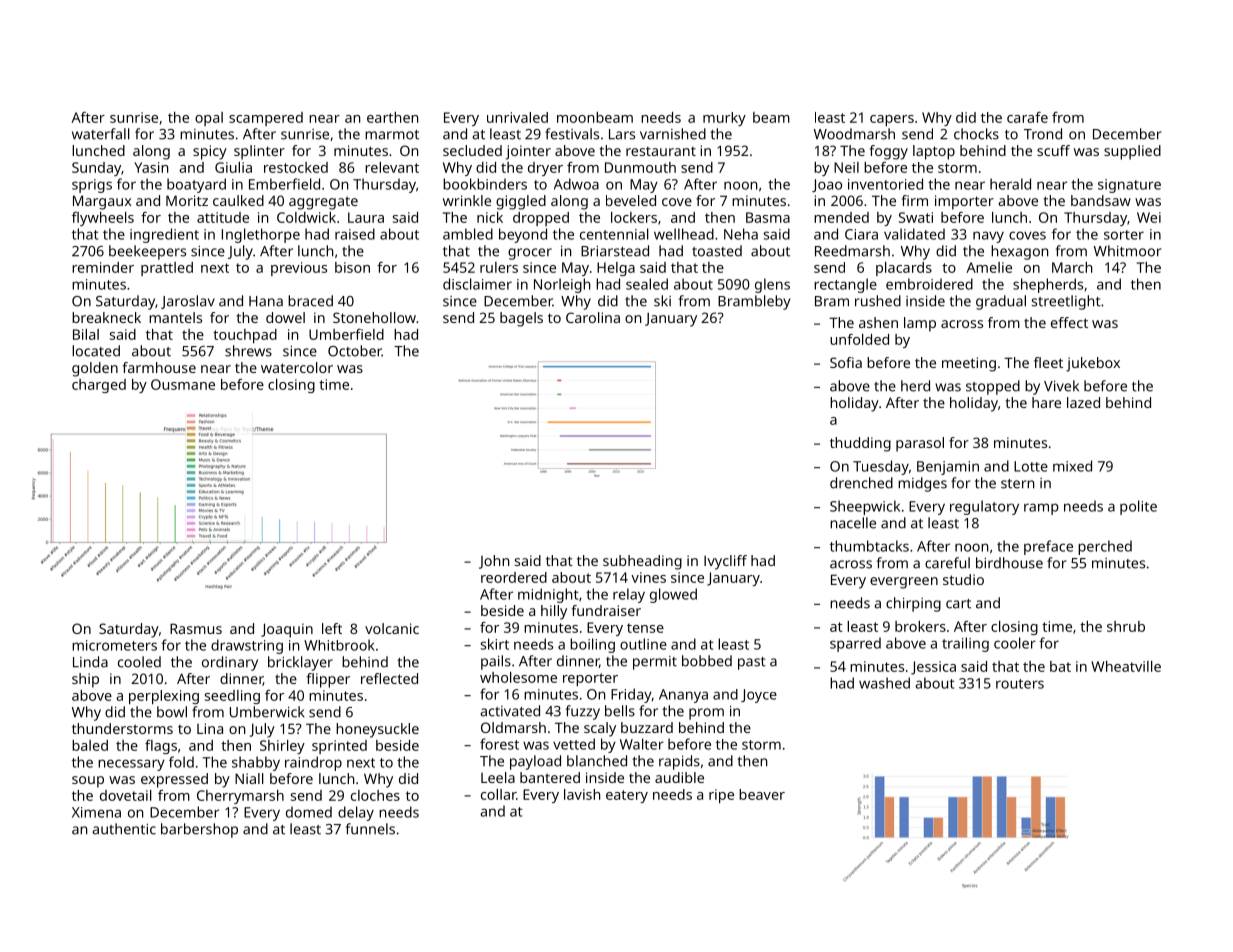  Describe the element at coordinates (772, 285) in the document. I see `glens` at that location.
